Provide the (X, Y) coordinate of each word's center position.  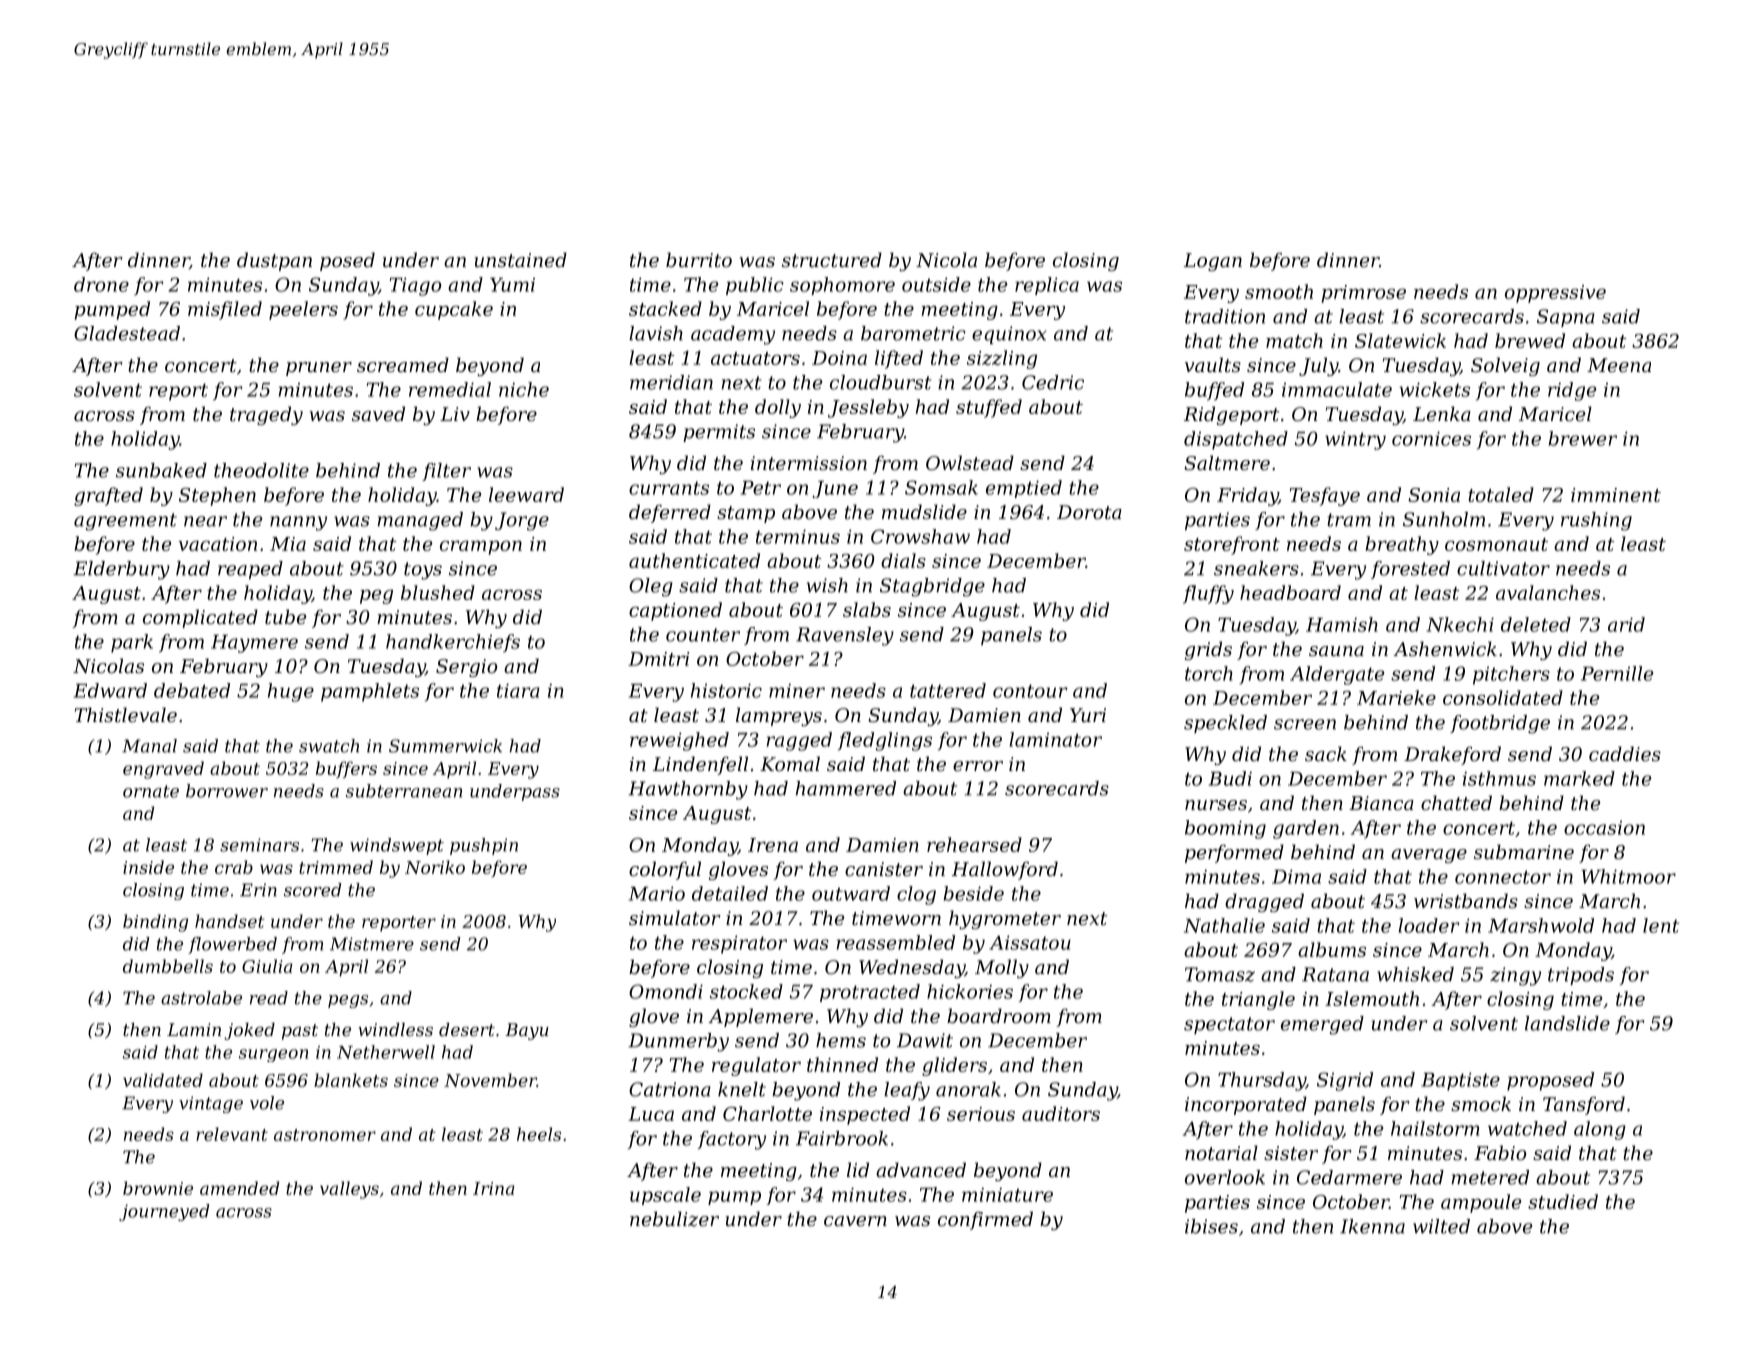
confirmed (985, 1220)
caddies (1625, 753)
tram (1349, 520)
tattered (948, 690)
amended (239, 1188)
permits (719, 433)
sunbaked (161, 470)
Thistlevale (126, 714)
